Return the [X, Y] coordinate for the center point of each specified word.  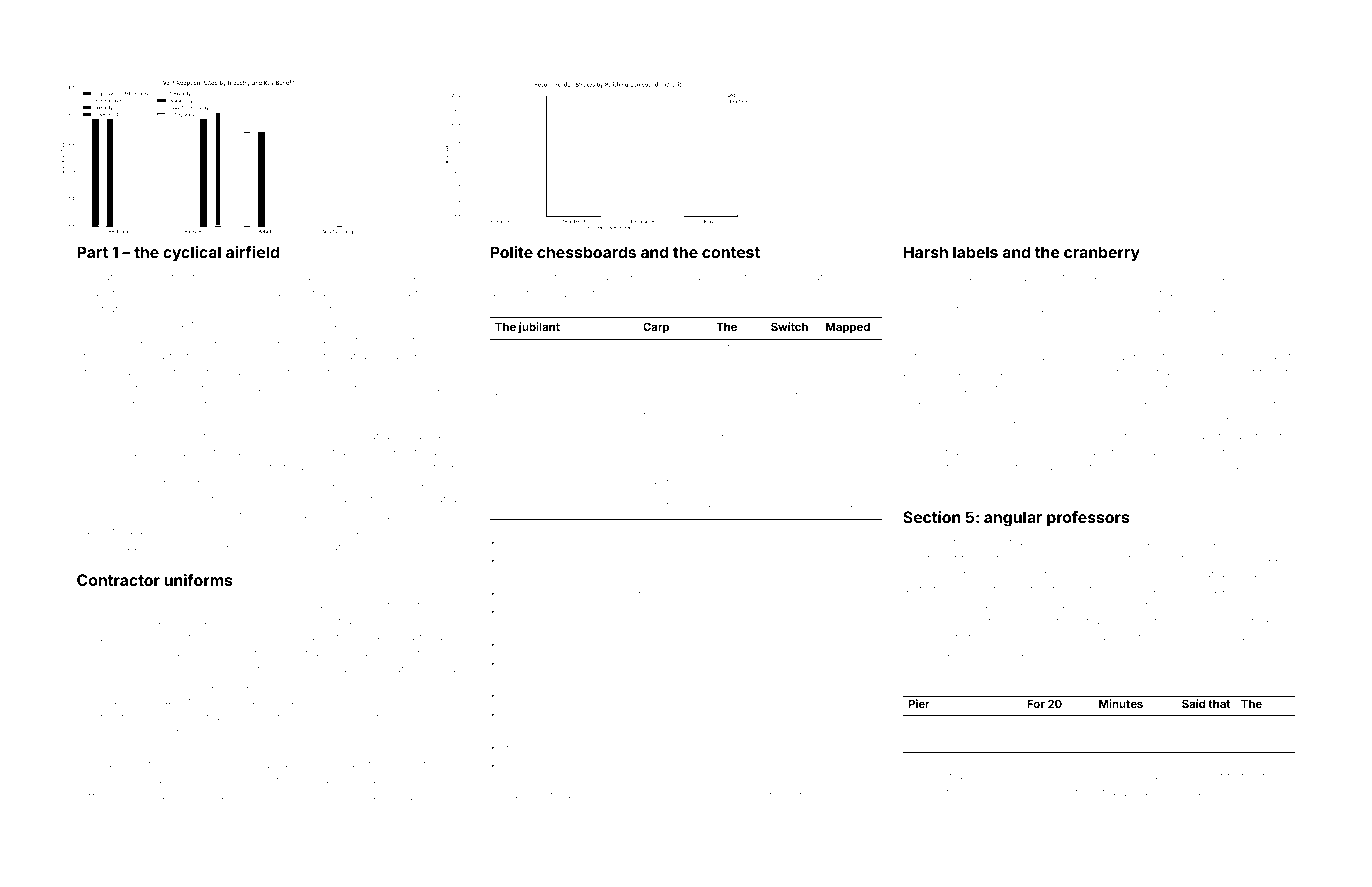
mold [406, 467]
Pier [919, 703]
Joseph [96, 781]
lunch [774, 795]
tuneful [727, 713]
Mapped [848, 328]
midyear [296, 702]
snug [234, 342]
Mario [260, 308]
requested [710, 278]
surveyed [1184, 543]
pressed [1115, 405]
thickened [519, 484]
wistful [1247, 292]
